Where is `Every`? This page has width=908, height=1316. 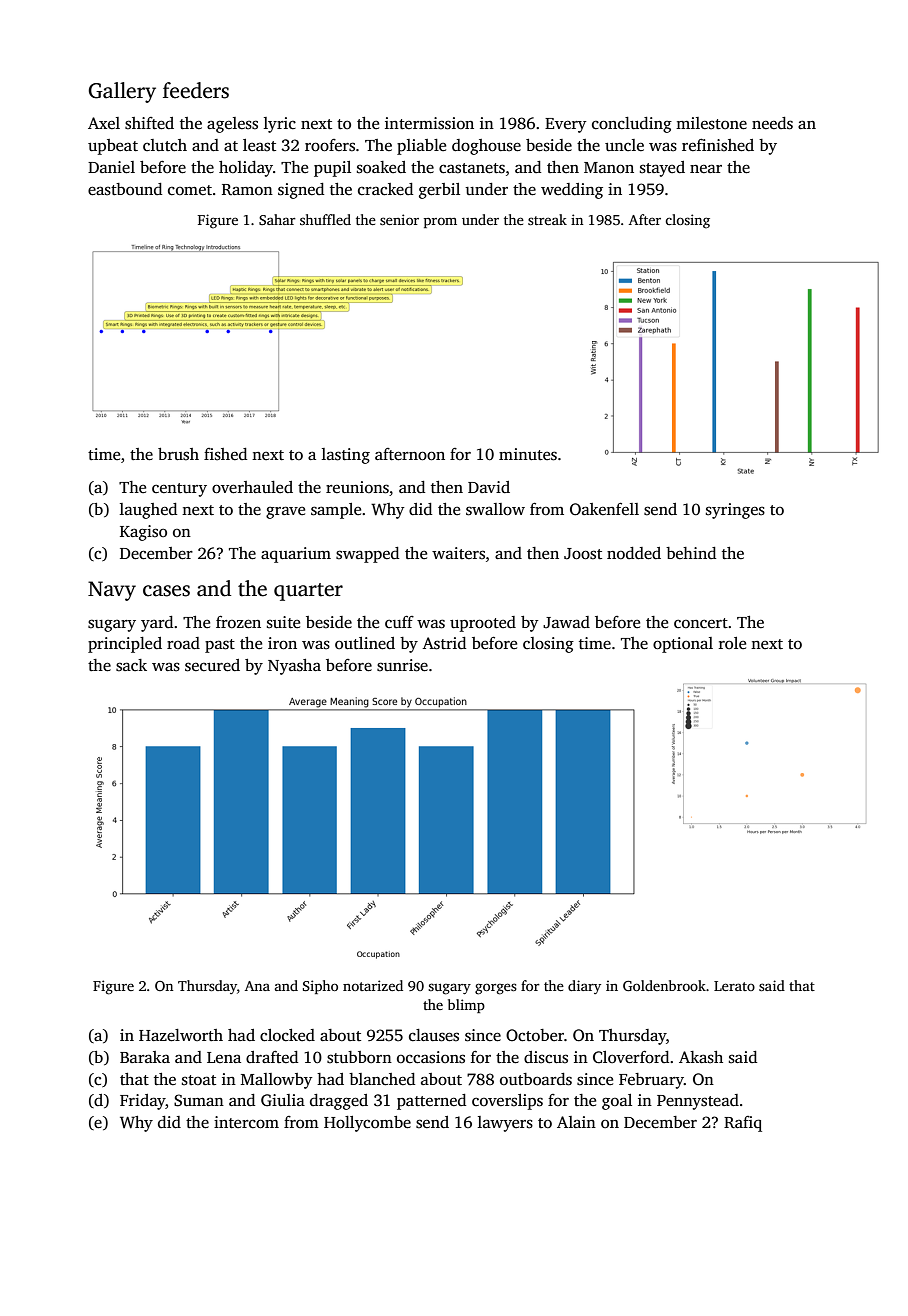
Every is located at coordinates (566, 125).
